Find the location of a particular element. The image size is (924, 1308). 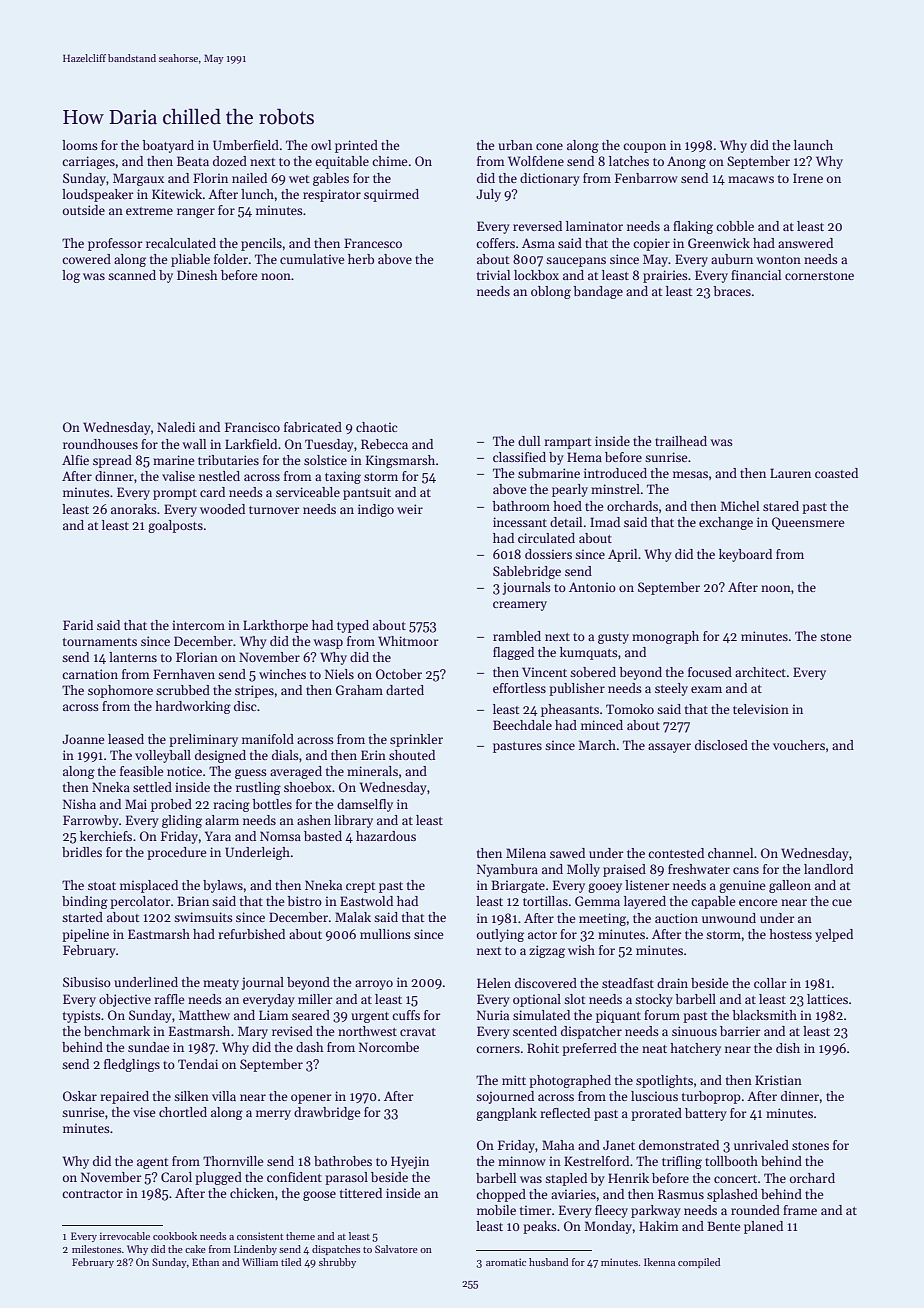

effortless is located at coordinates (519, 688).
